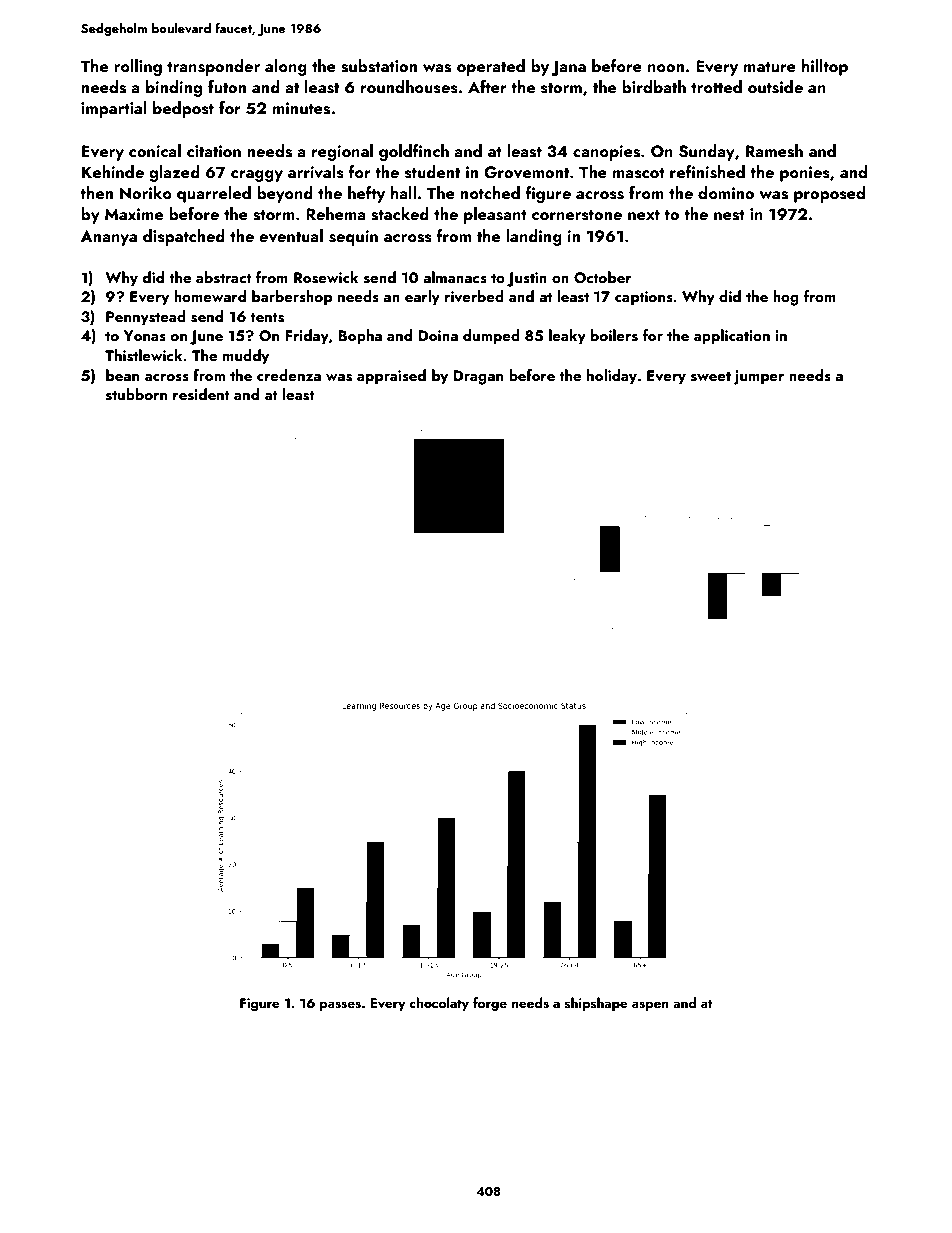 This document has height=1233, width=952. Describe the element at coordinates (353, 238) in the document. I see `sequin` at that location.
